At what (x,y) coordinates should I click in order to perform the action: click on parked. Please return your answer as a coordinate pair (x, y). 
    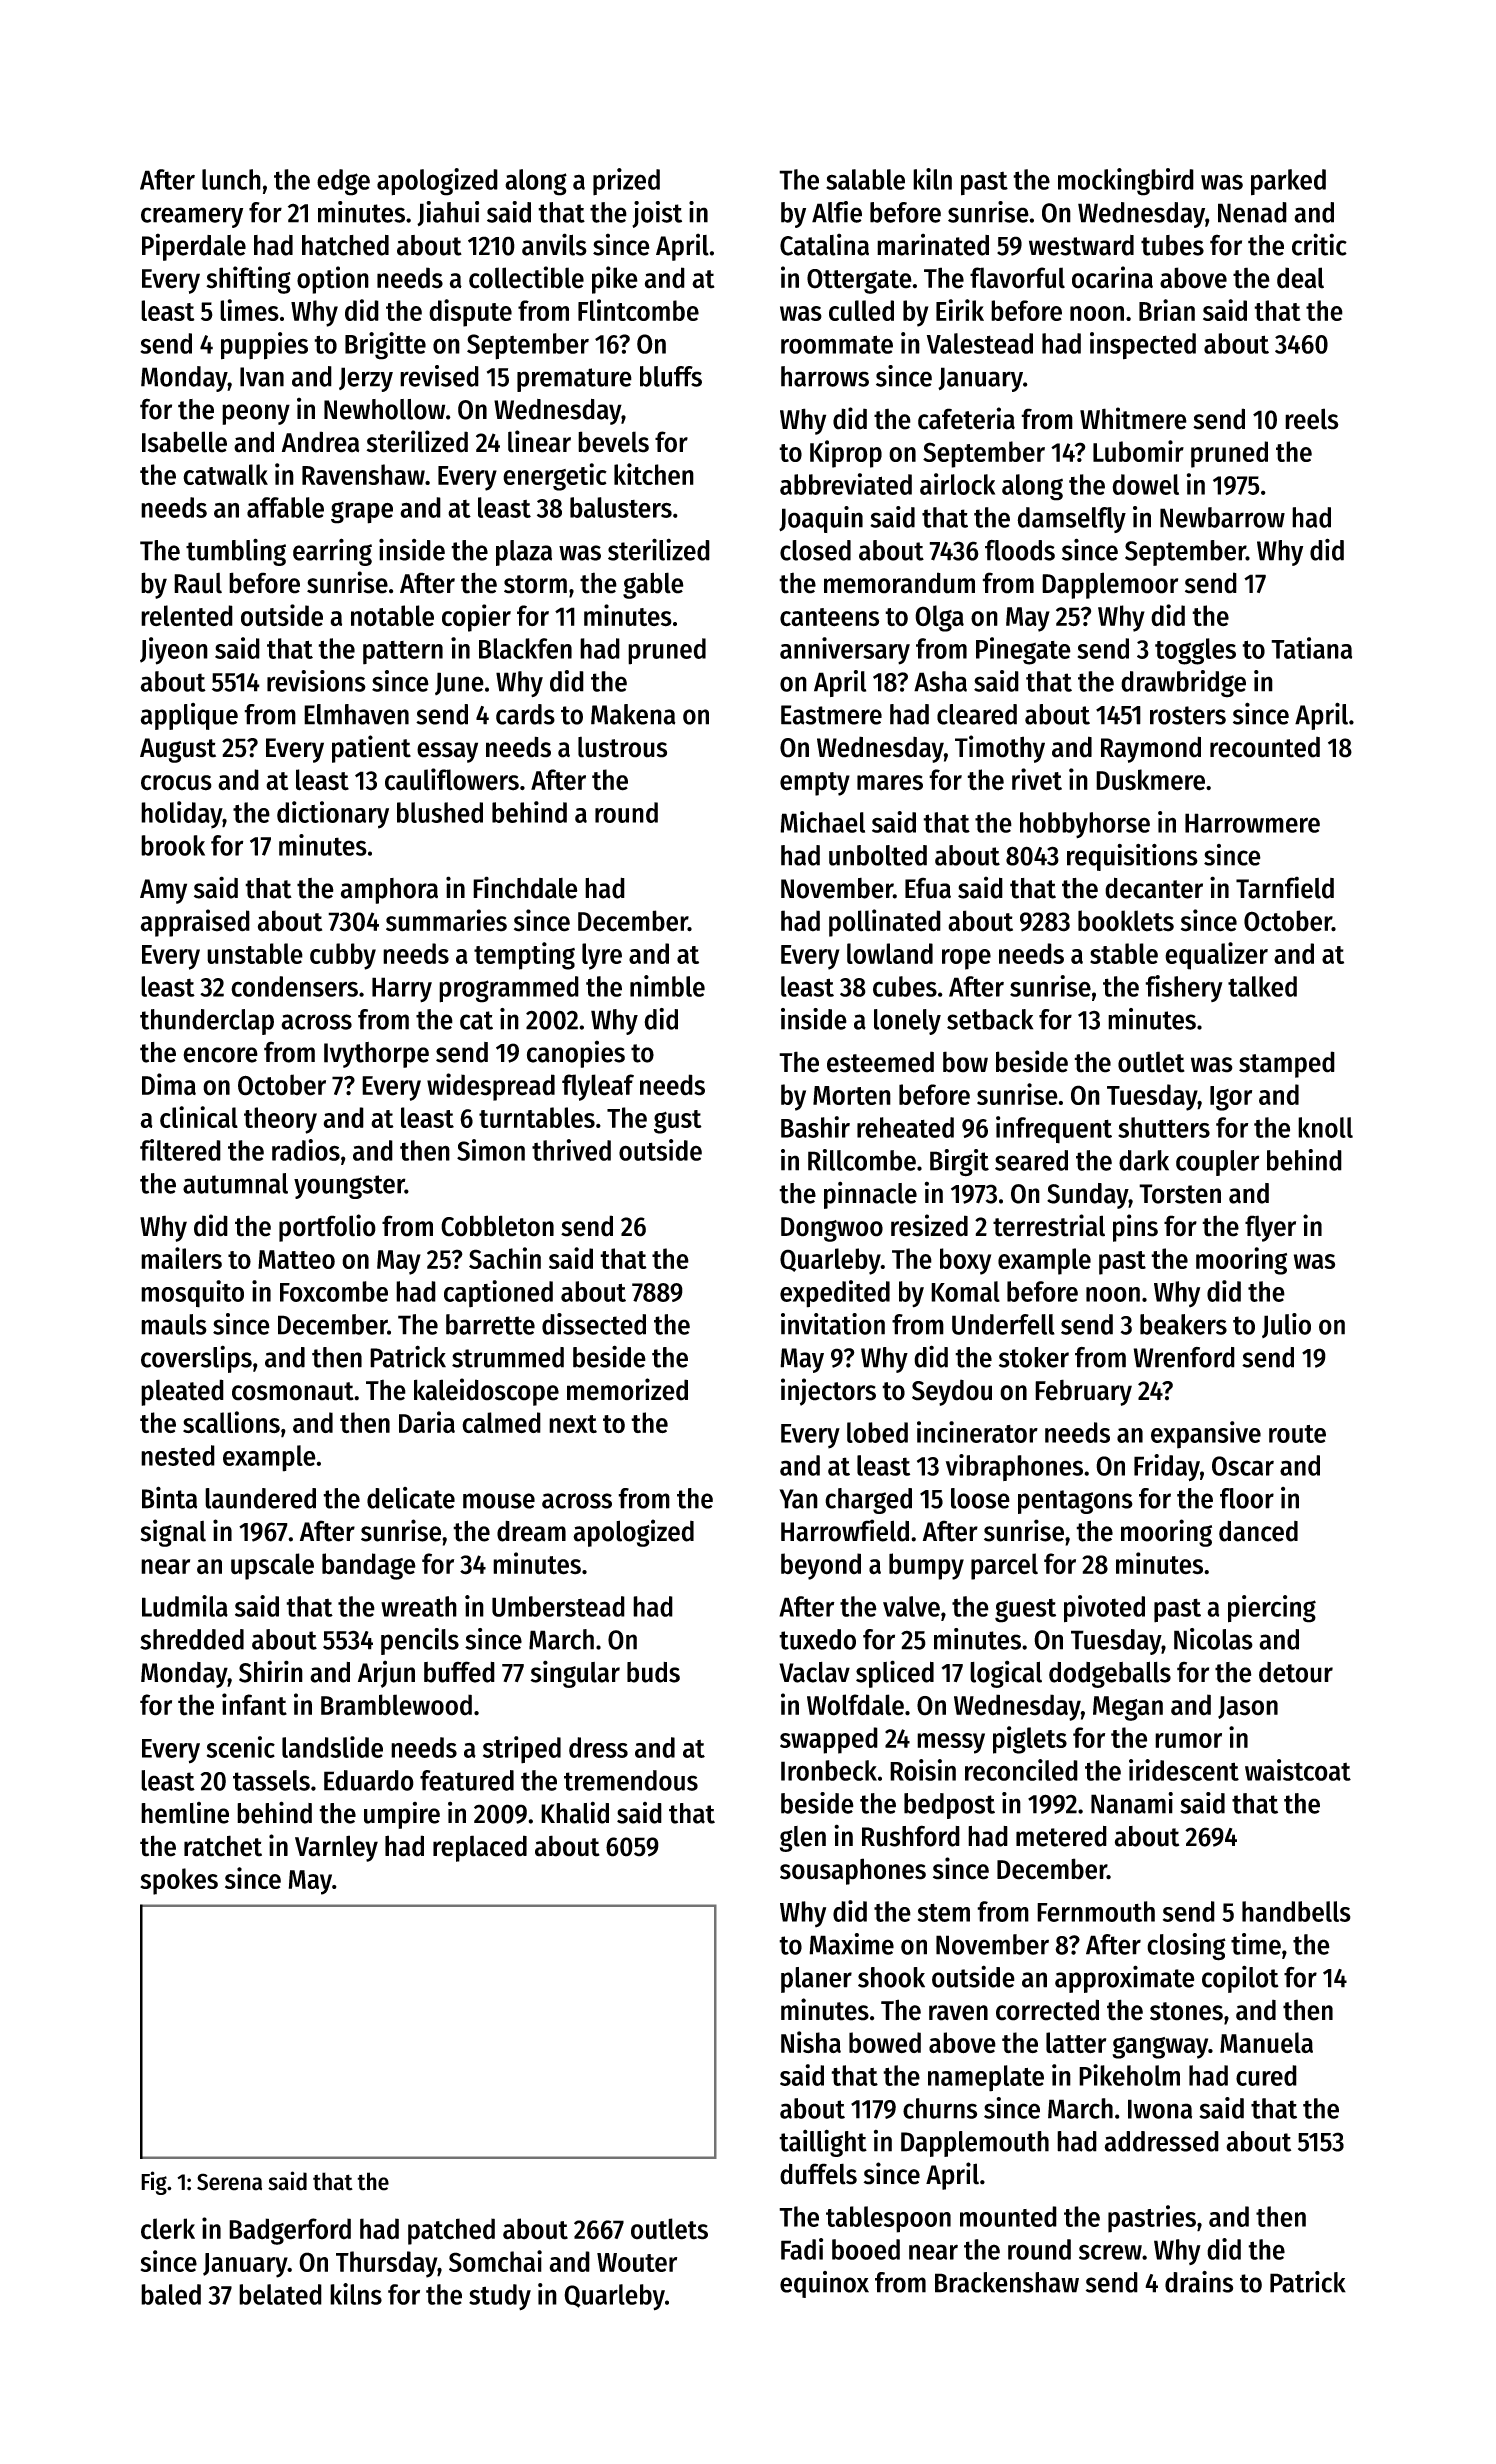
    Looking at the image, I should click on (1288, 182).
